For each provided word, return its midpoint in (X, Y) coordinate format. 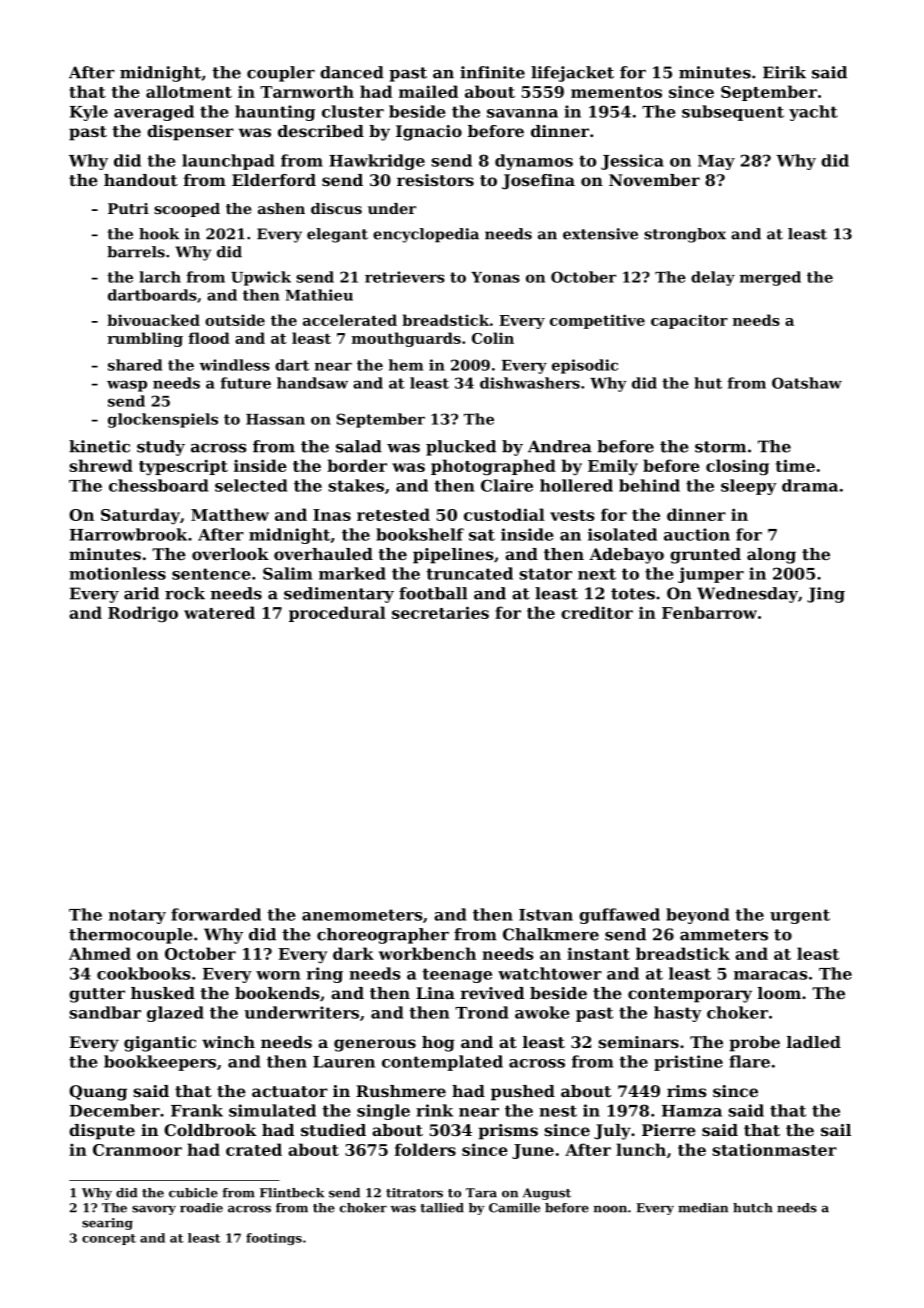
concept (109, 1239)
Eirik (784, 72)
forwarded (216, 914)
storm (720, 447)
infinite (492, 72)
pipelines (453, 556)
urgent (800, 916)
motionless (117, 573)
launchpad (228, 162)
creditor (597, 612)
